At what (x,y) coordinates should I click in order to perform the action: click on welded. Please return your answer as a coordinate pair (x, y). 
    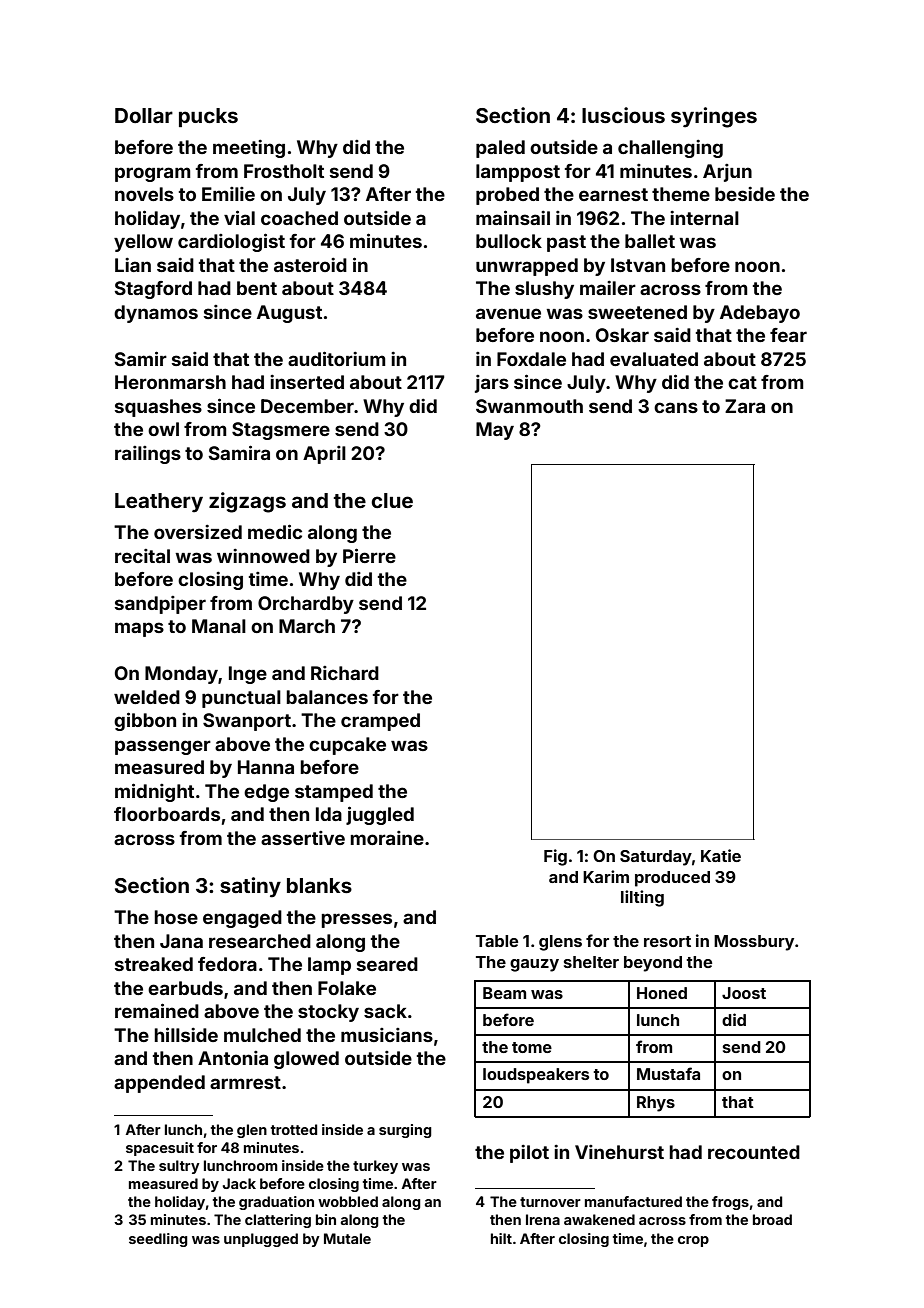
    Looking at the image, I should click on (147, 697).
